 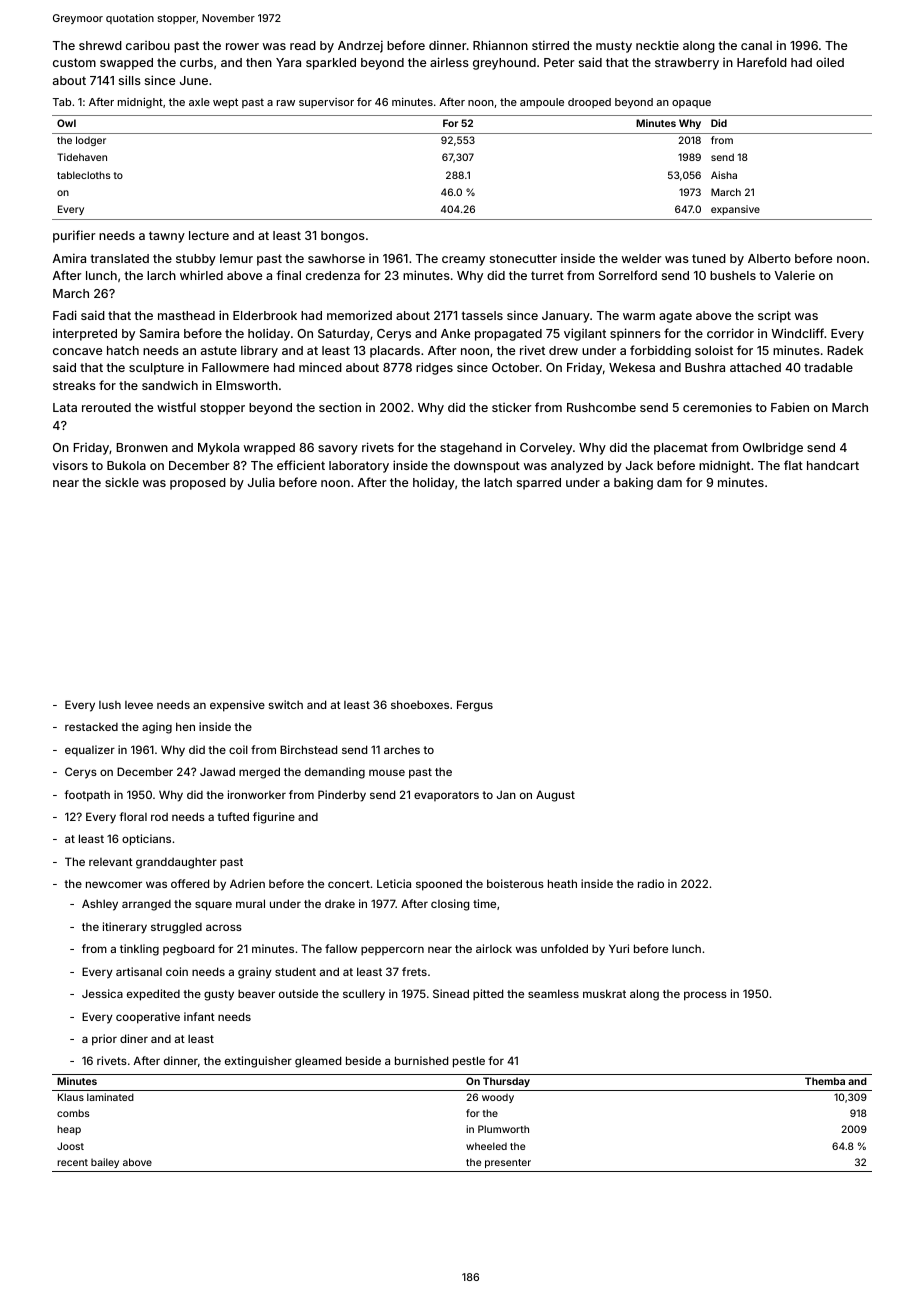 I want to click on dam, so click(x=669, y=482).
